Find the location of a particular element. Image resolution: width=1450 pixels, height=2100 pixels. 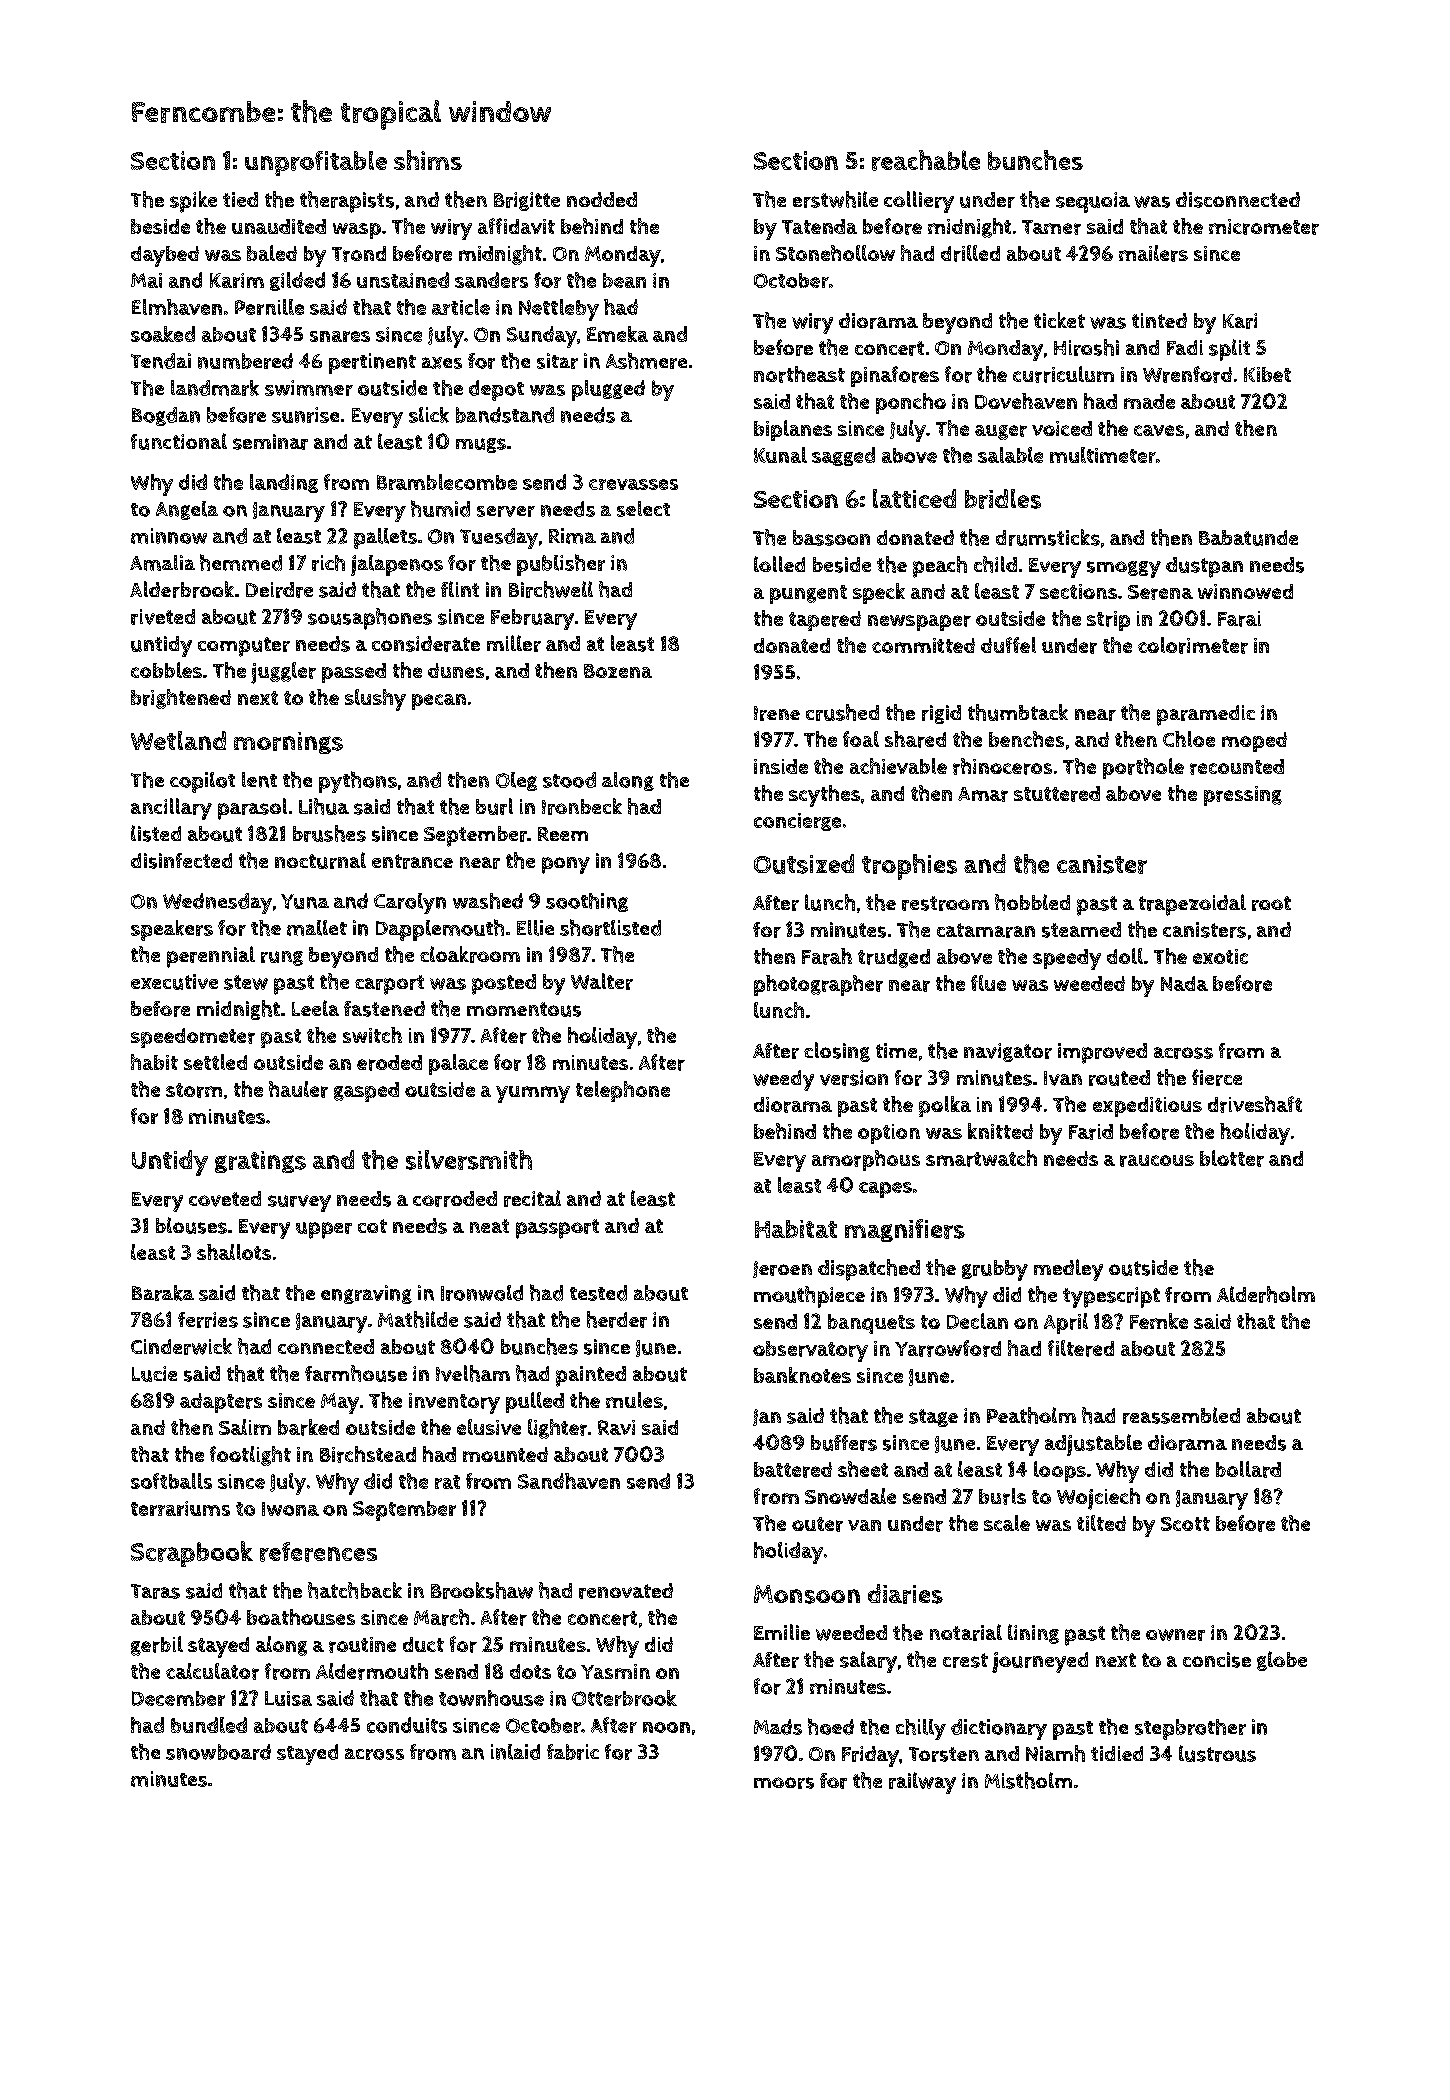

Baraka is located at coordinates (163, 1293).
